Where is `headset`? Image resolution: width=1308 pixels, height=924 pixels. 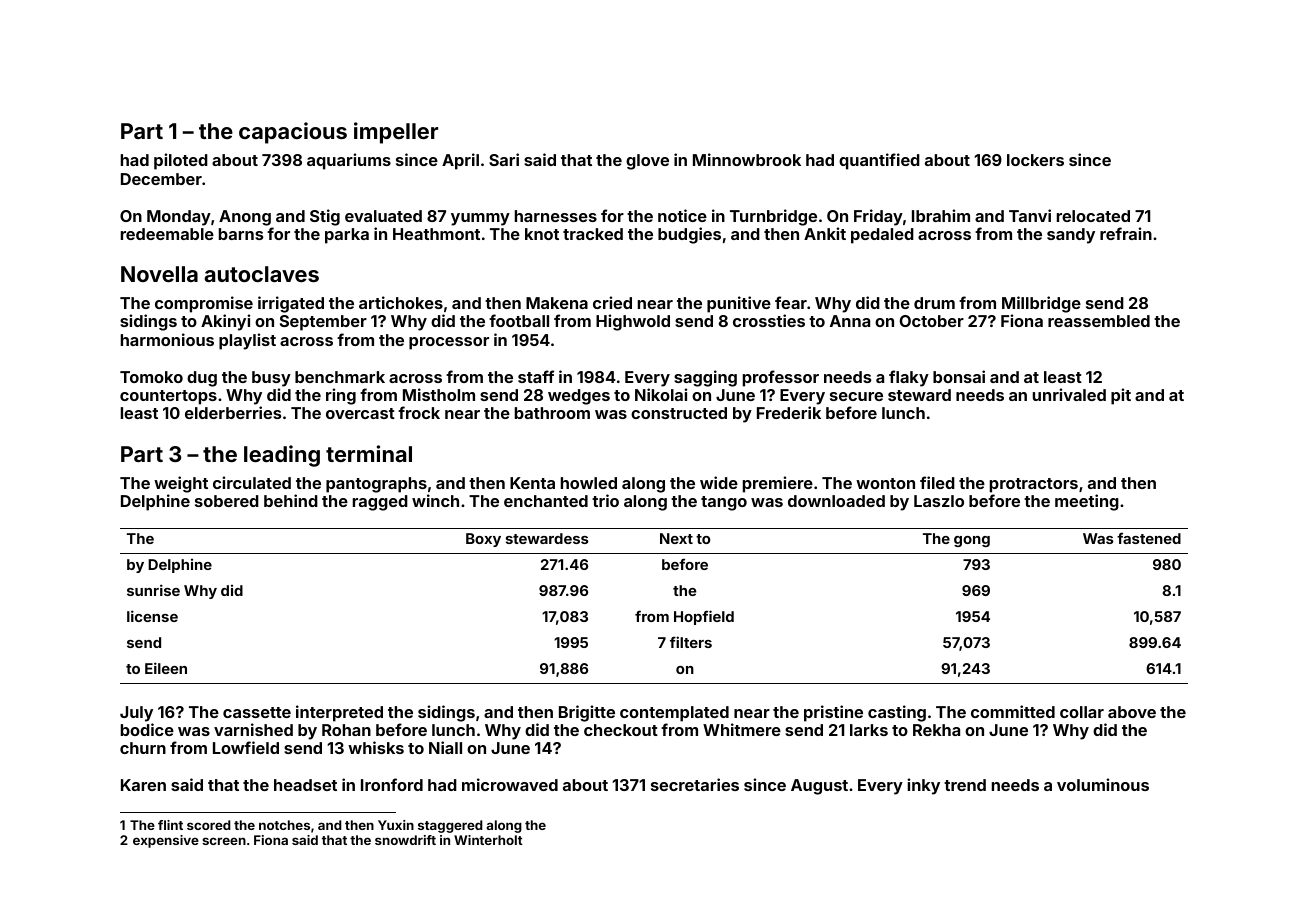 headset is located at coordinates (305, 785).
